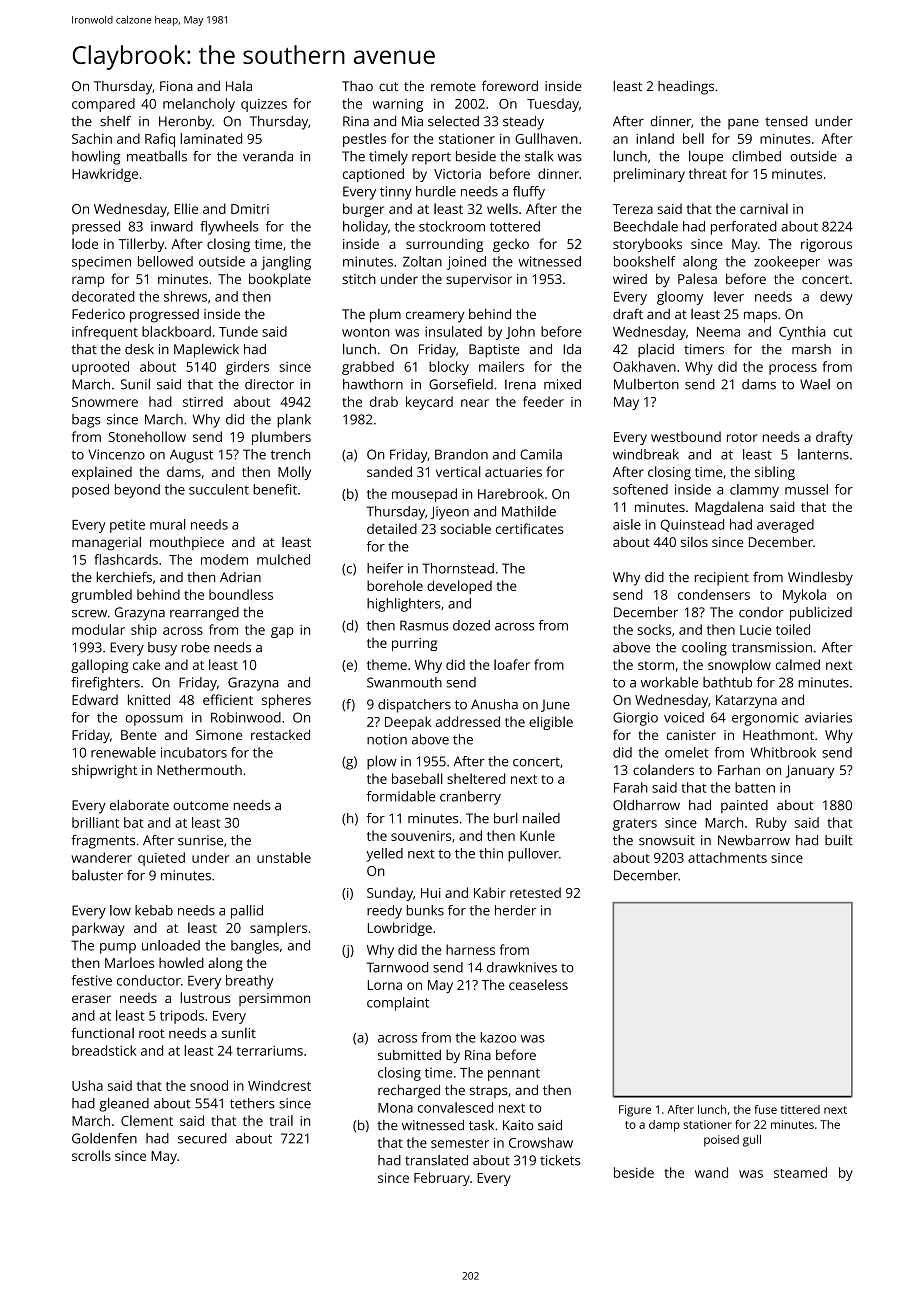  What do you see at coordinates (686, 436) in the image?
I see `westbound` at bounding box center [686, 436].
